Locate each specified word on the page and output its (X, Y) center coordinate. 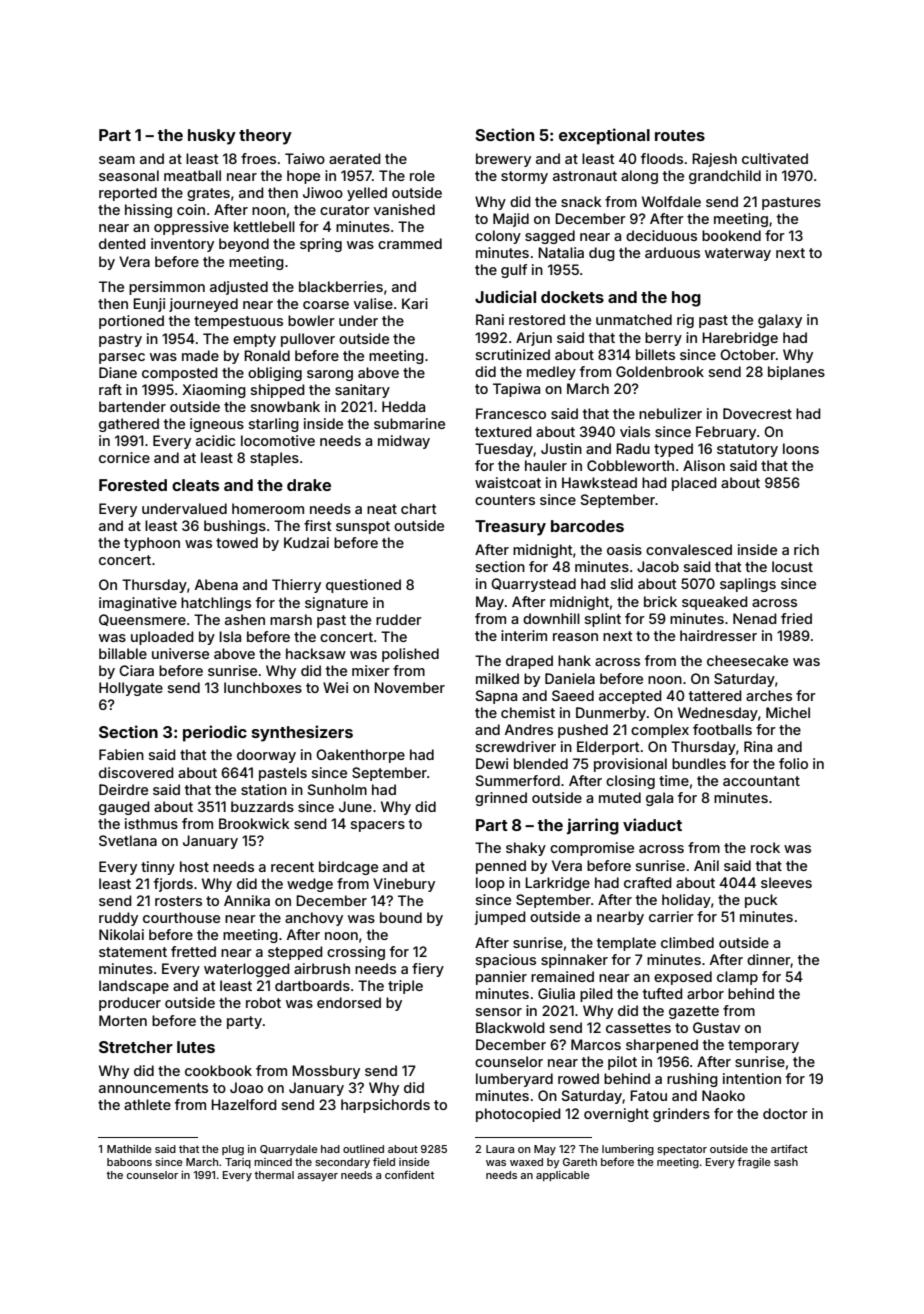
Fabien (121, 754)
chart (419, 508)
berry (663, 339)
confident (409, 1174)
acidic (215, 440)
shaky (526, 849)
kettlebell (264, 226)
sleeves (786, 882)
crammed (410, 243)
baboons (129, 1162)
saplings (748, 585)
